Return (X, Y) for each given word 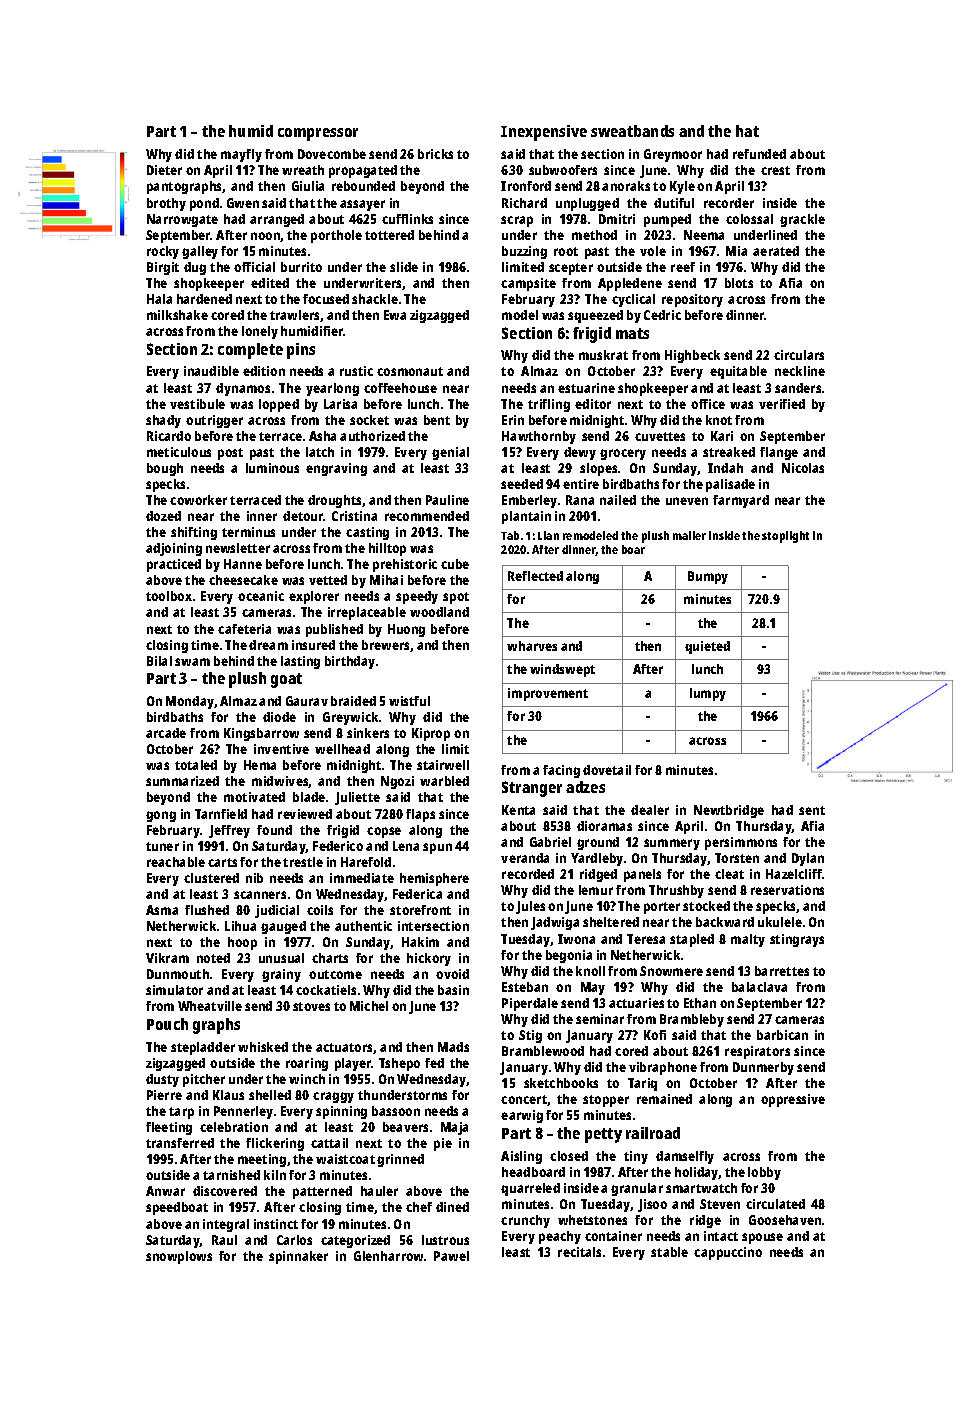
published (334, 630)
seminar (600, 1019)
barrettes (782, 971)
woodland (439, 612)
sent (812, 810)
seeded (522, 484)
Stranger (532, 789)
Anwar (165, 1191)
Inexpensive (544, 133)
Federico (338, 846)
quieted (707, 647)
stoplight (785, 537)
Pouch (167, 1024)
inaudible (211, 371)
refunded (759, 154)
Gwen (243, 203)
